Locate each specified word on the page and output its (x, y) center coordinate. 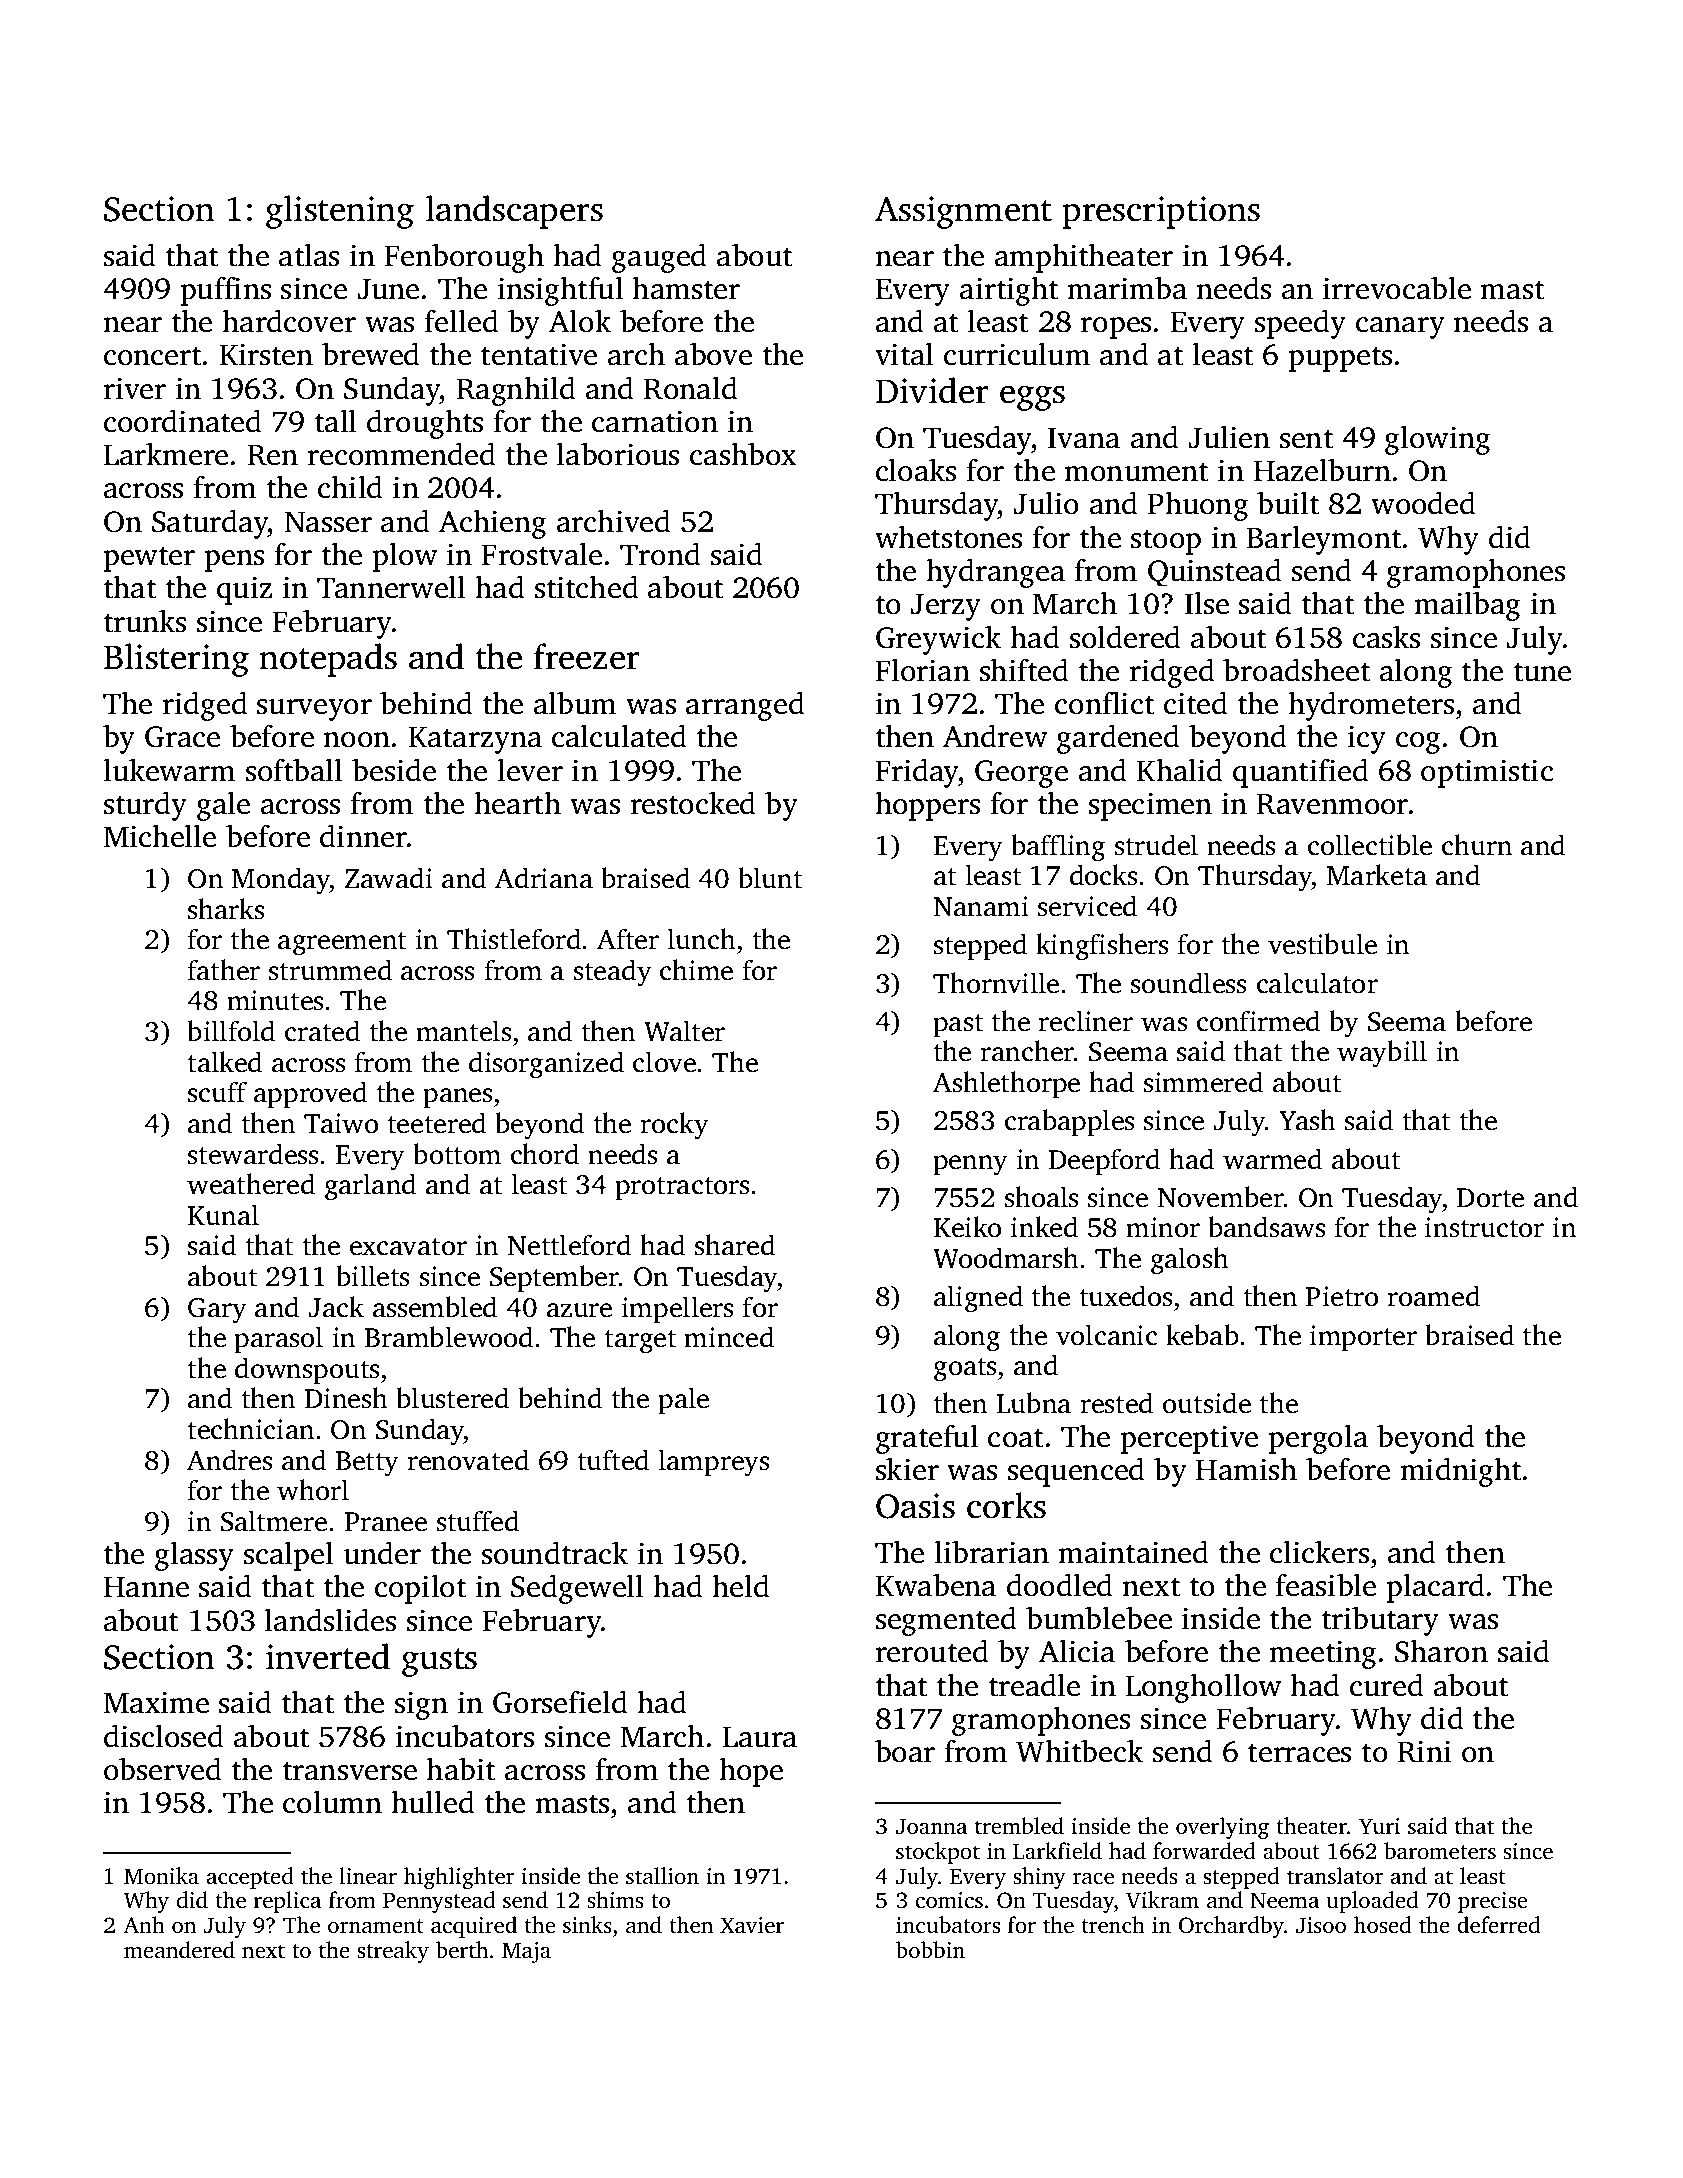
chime (696, 970)
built (1288, 503)
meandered (179, 1950)
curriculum (1017, 354)
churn (1477, 845)
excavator (408, 1247)
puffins (226, 291)
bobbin (930, 1950)
